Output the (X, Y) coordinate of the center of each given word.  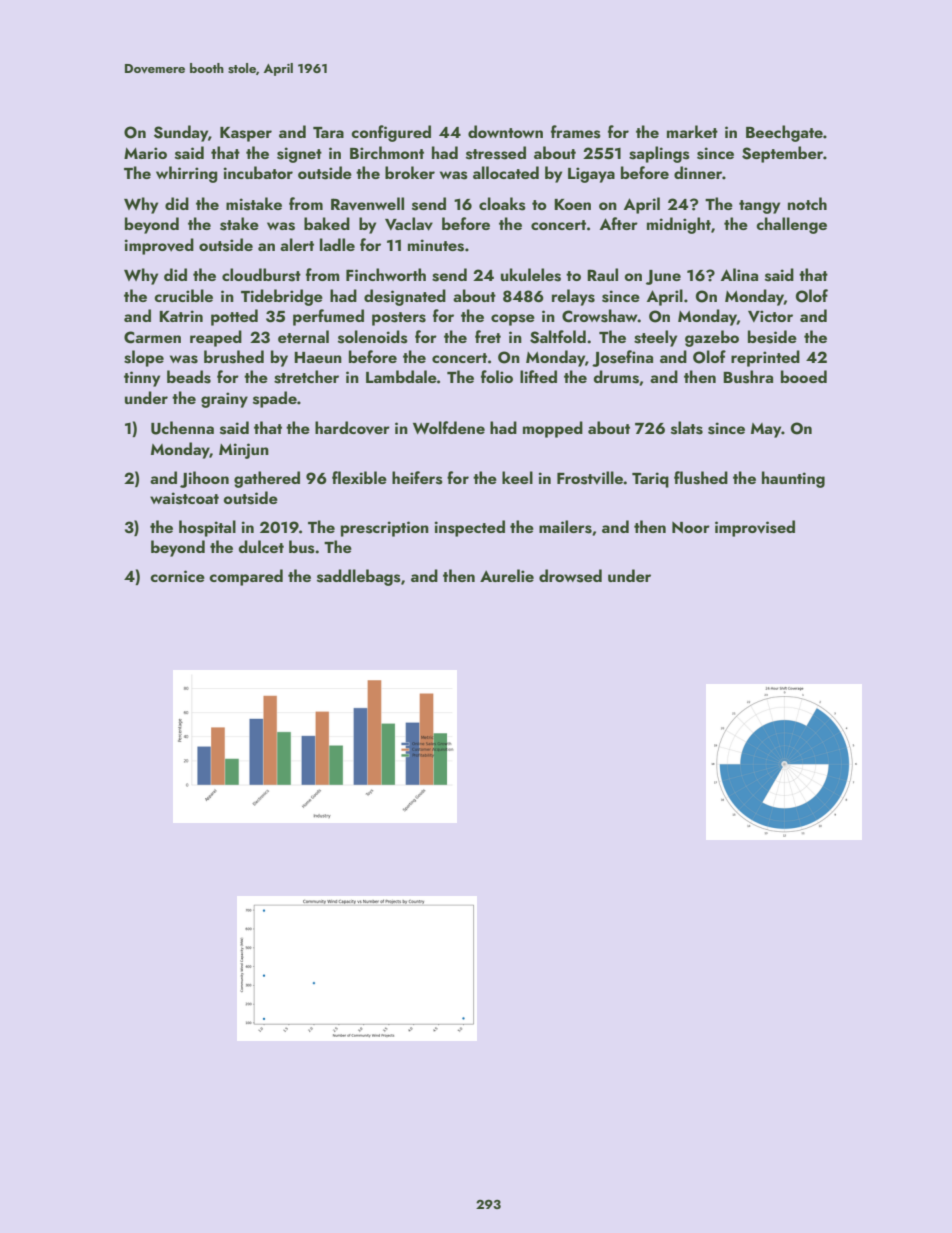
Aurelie (507, 575)
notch (807, 203)
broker (410, 172)
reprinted (765, 358)
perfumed (328, 317)
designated (405, 297)
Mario (145, 153)
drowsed (570, 576)
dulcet (261, 546)
